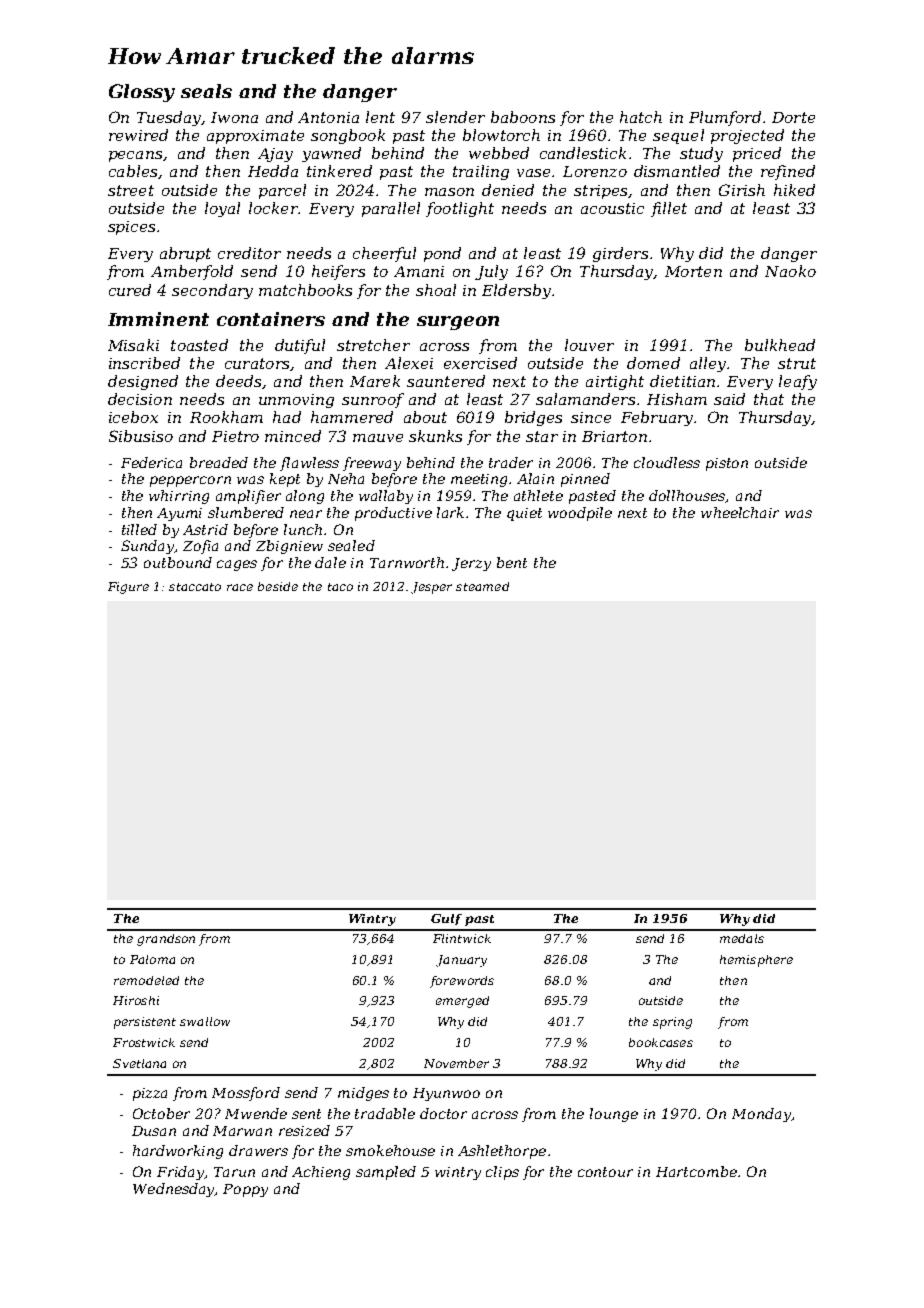 Image resolution: width=924 pixels, height=1308 pixels. Describe the element at coordinates (386, 497) in the image. I see `wallaby` at that location.
